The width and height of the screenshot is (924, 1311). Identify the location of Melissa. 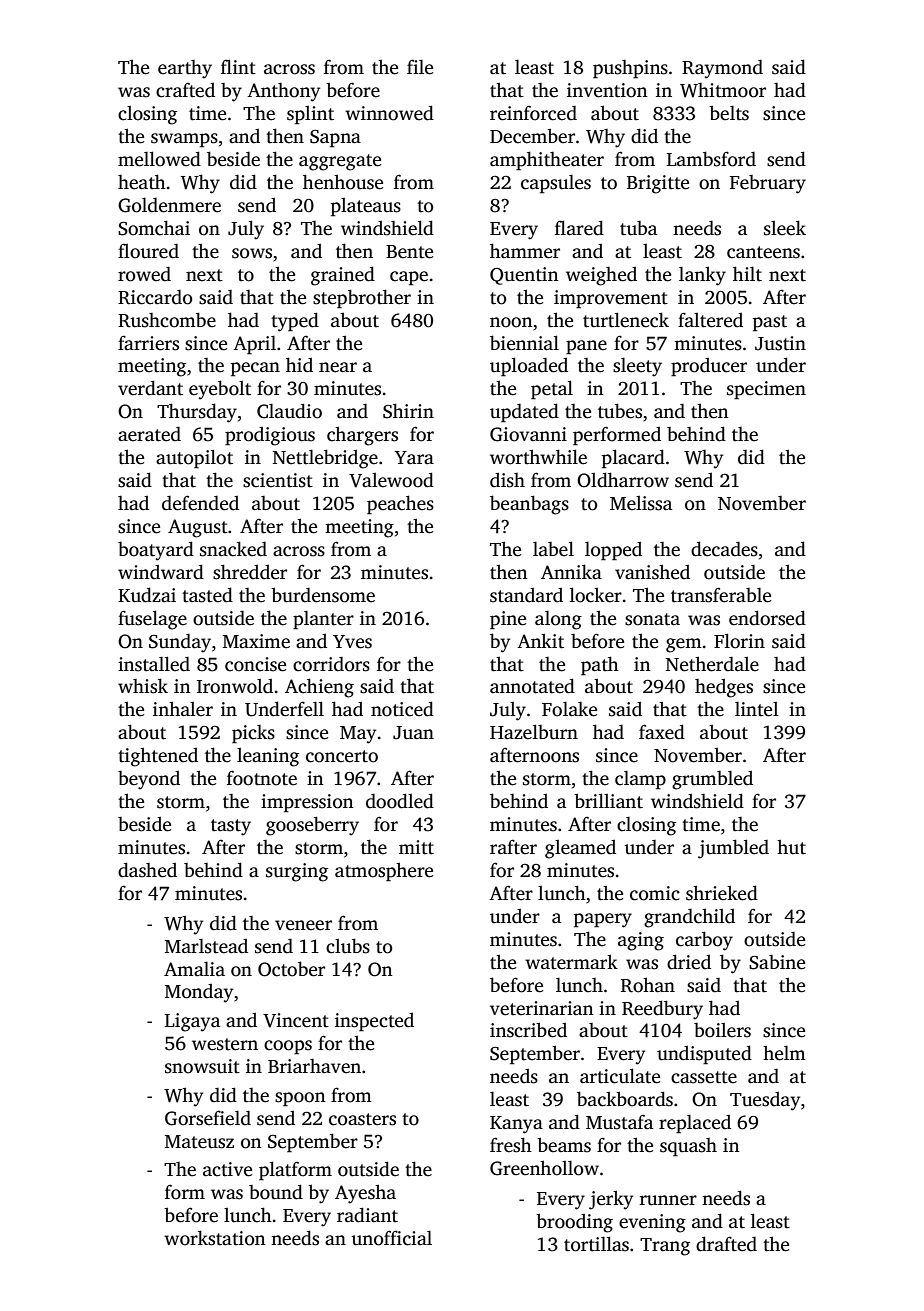
(641, 503).
